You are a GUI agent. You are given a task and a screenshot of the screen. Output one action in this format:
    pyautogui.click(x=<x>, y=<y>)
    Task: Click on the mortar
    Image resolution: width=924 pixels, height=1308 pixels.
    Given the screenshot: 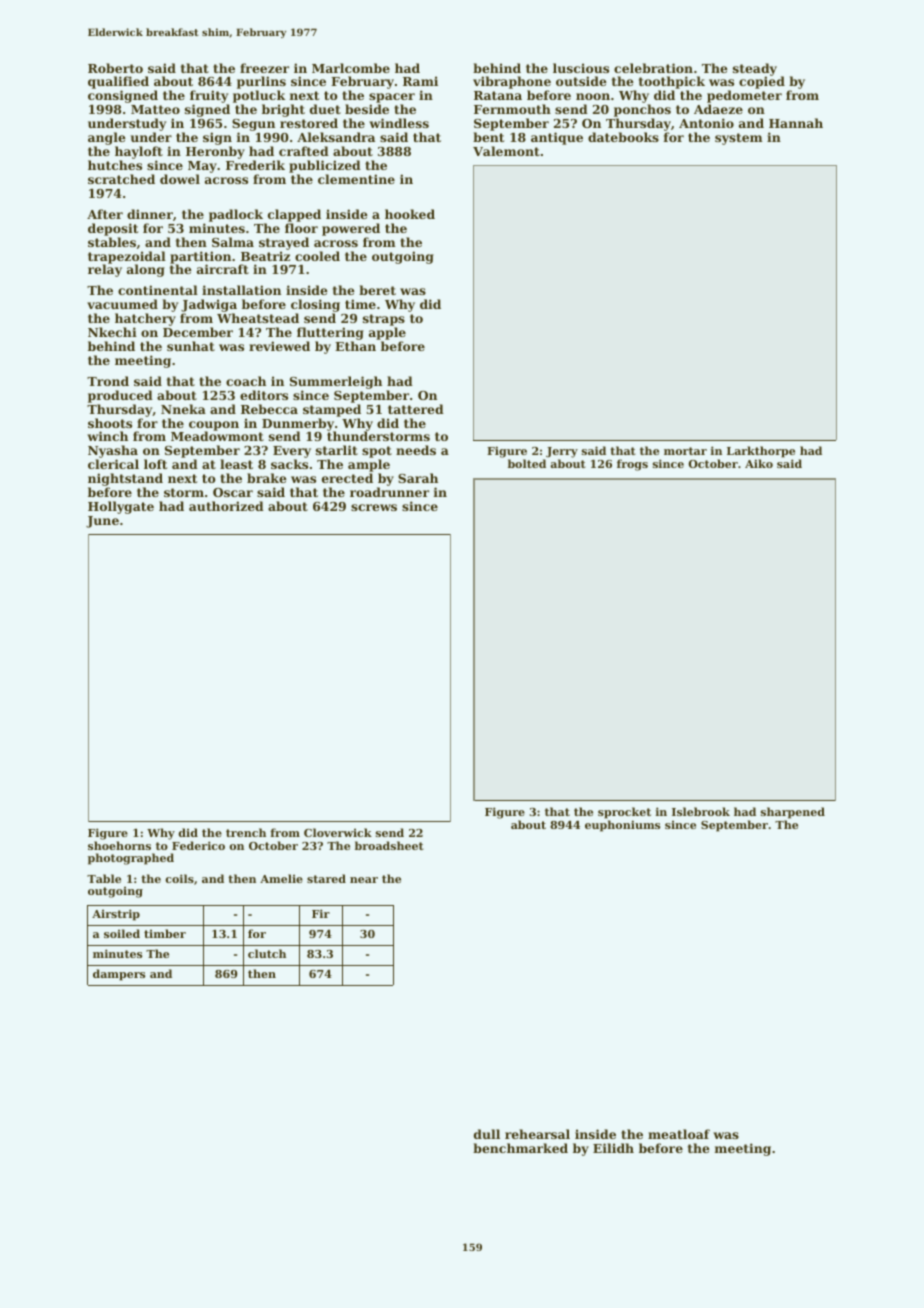 What is the action you would take?
    pyautogui.click(x=685, y=451)
